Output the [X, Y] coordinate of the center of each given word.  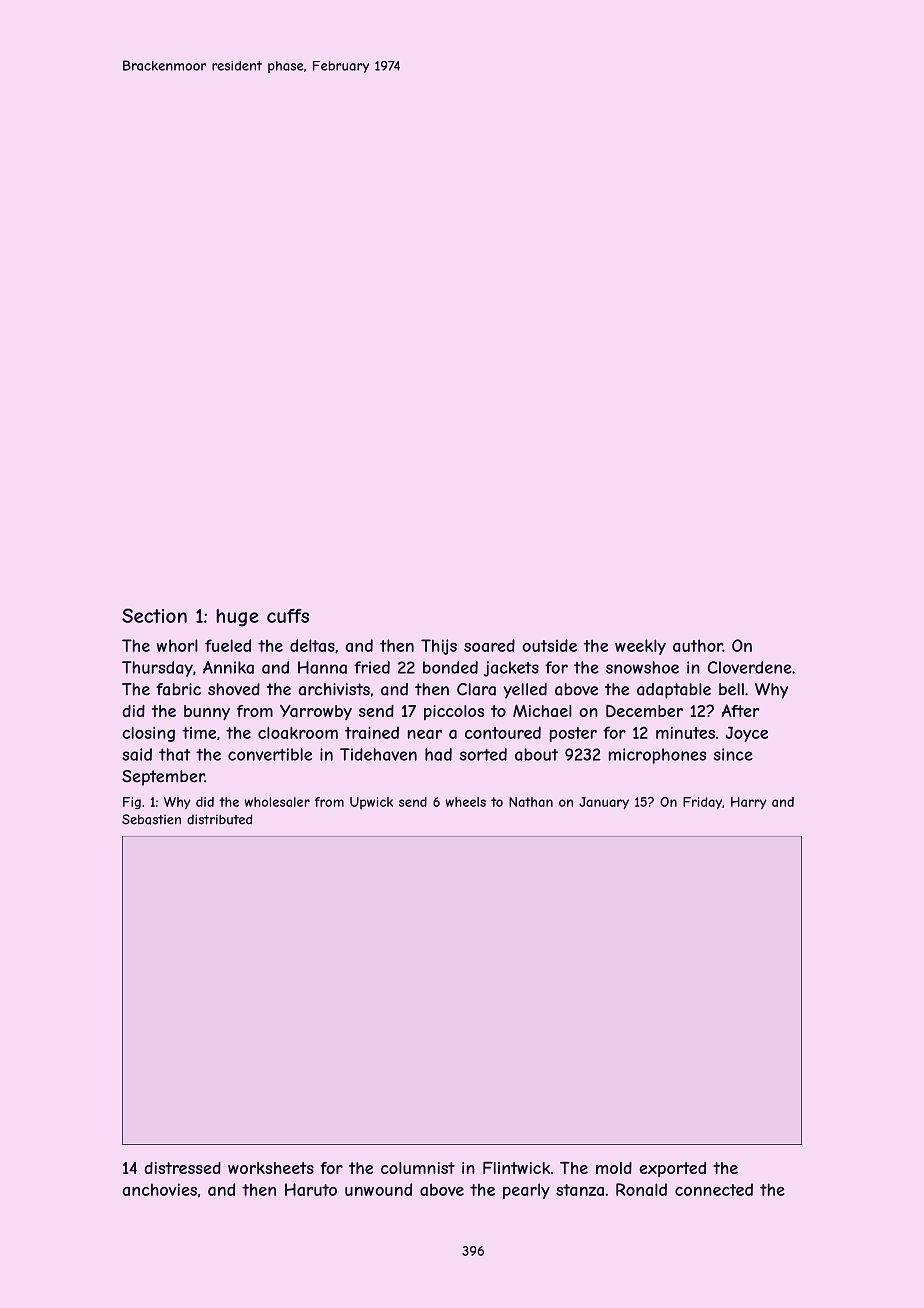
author [698, 645]
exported [672, 1169]
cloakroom [298, 732]
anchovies [159, 1189]
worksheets [271, 1168]
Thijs [439, 647]
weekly [640, 647]
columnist [418, 1168]
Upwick [371, 803]
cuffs [288, 616]
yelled [525, 691]
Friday [702, 803]
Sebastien [151, 819]
